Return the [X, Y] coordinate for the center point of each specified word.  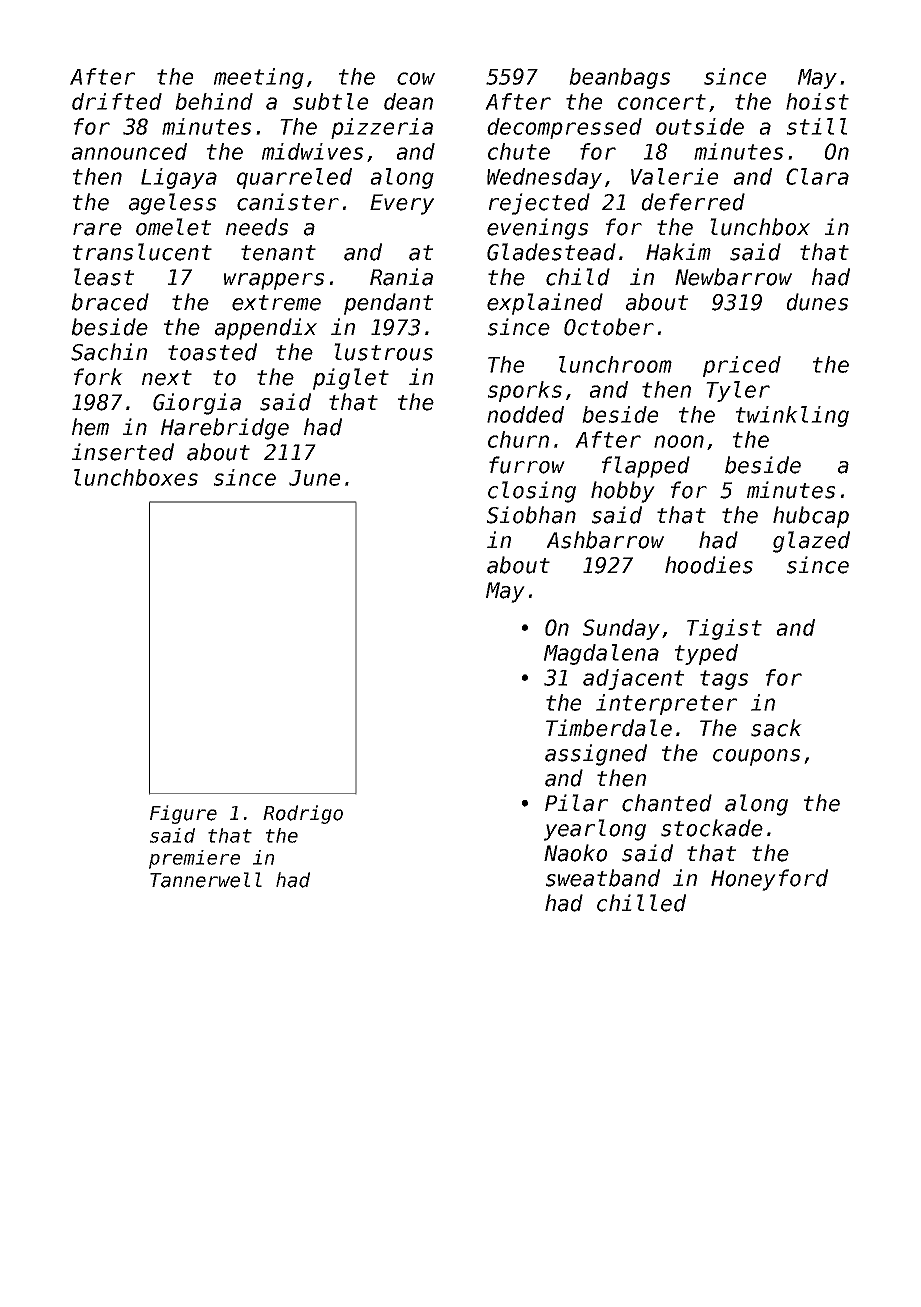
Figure [183, 814]
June [315, 478]
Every [402, 204]
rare [97, 229]
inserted [122, 452]
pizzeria [382, 128]
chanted [667, 803]
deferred [693, 202]
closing [532, 492]
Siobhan [531, 515]
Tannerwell [206, 880]
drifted [117, 101]
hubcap [811, 517]
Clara [817, 176]
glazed [811, 542]
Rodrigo [303, 814]
